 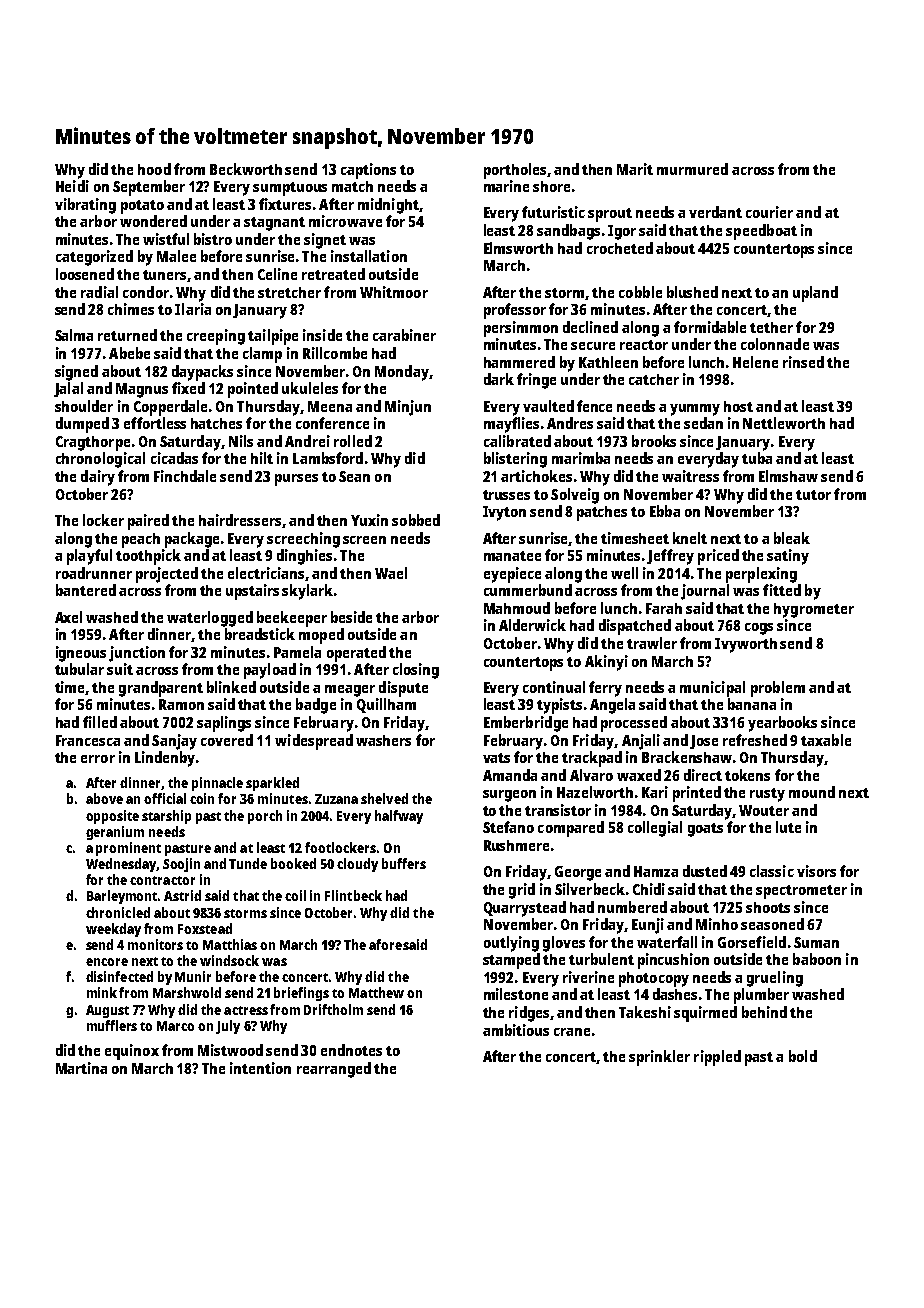 What do you see at coordinates (154, 169) in the screenshot?
I see `hood` at bounding box center [154, 169].
